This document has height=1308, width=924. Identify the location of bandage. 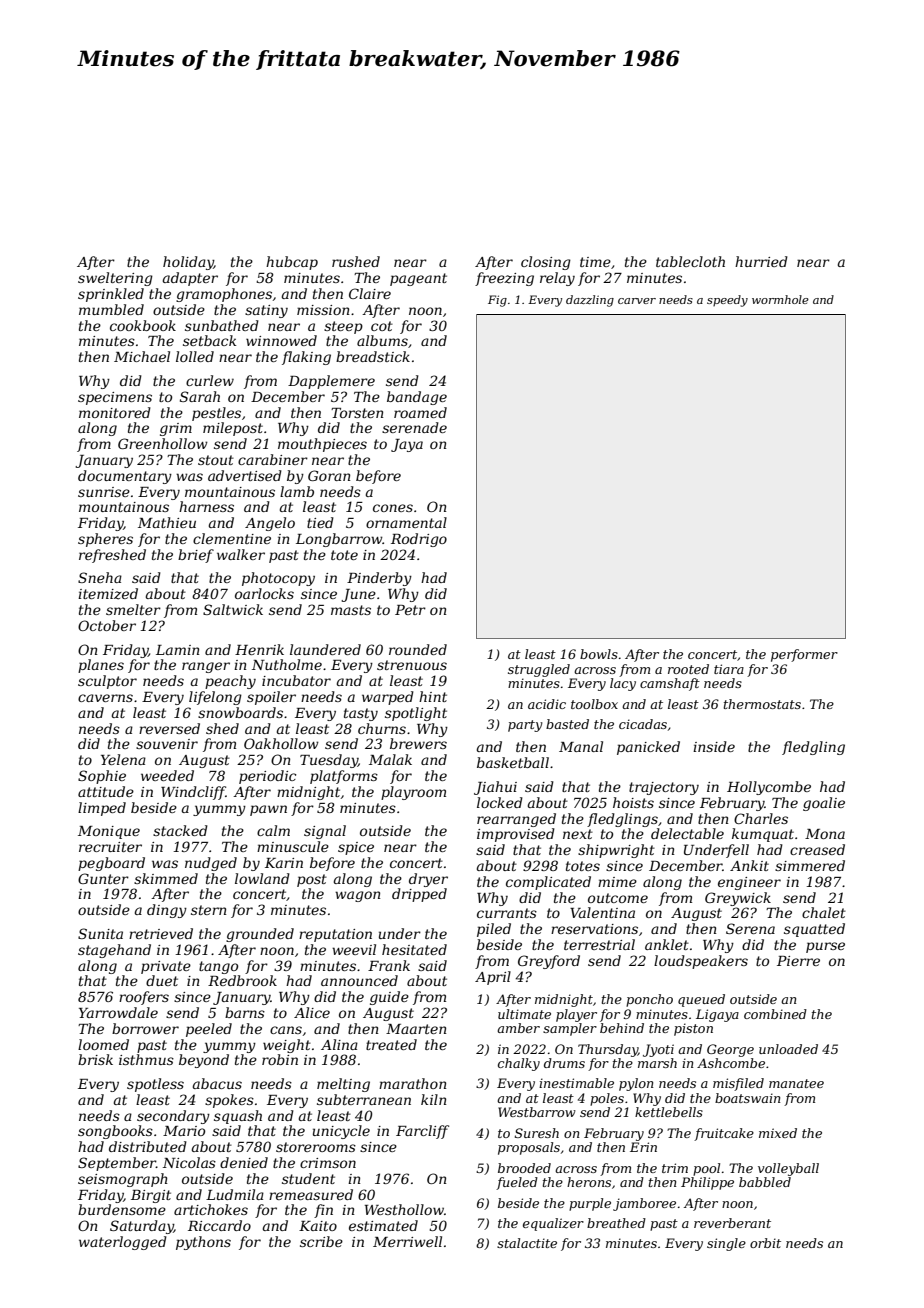
(417, 398).
